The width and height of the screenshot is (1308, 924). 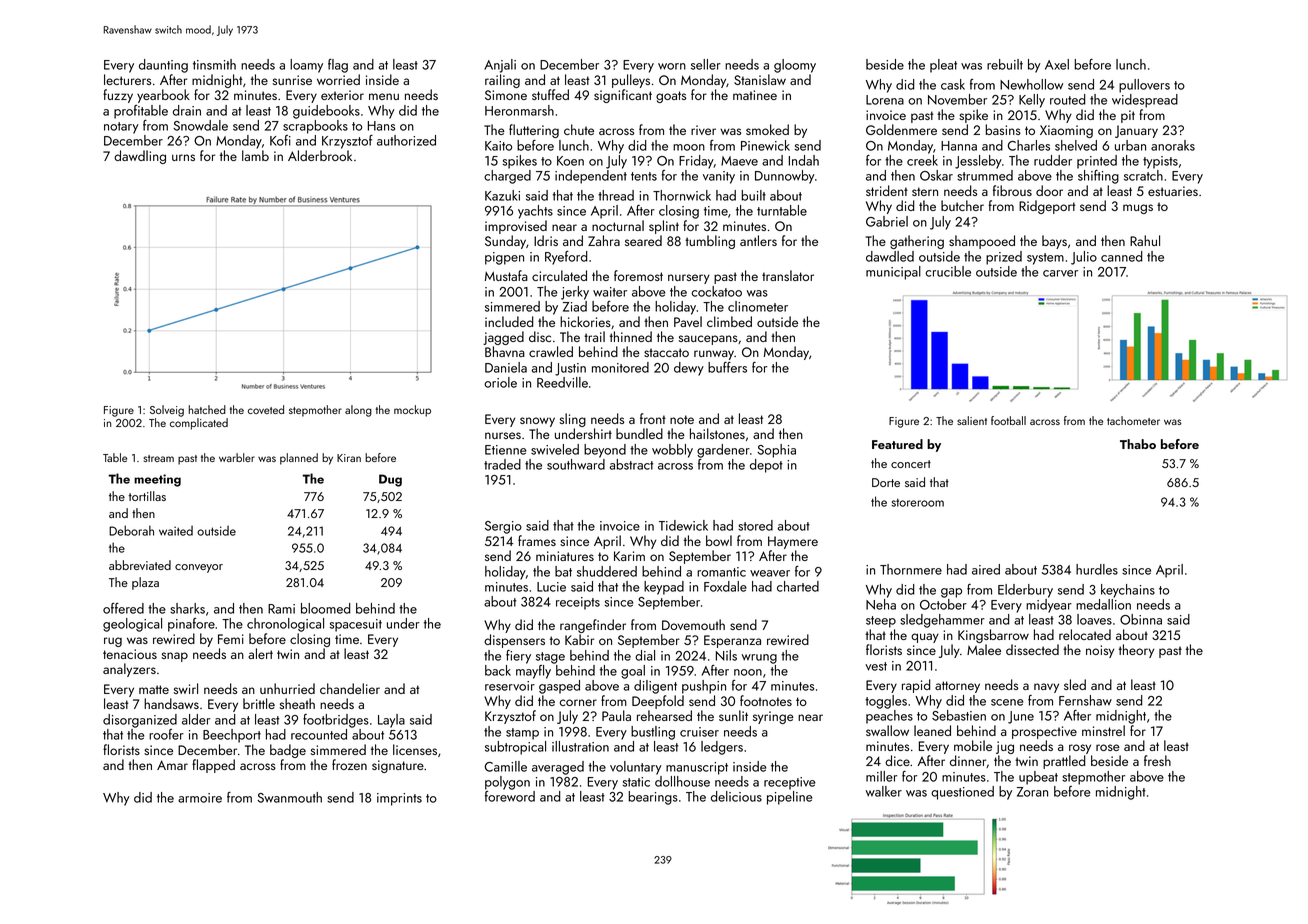 What do you see at coordinates (706, 64) in the screenshot?
I see `seller` at bounding box center [706, 64].
